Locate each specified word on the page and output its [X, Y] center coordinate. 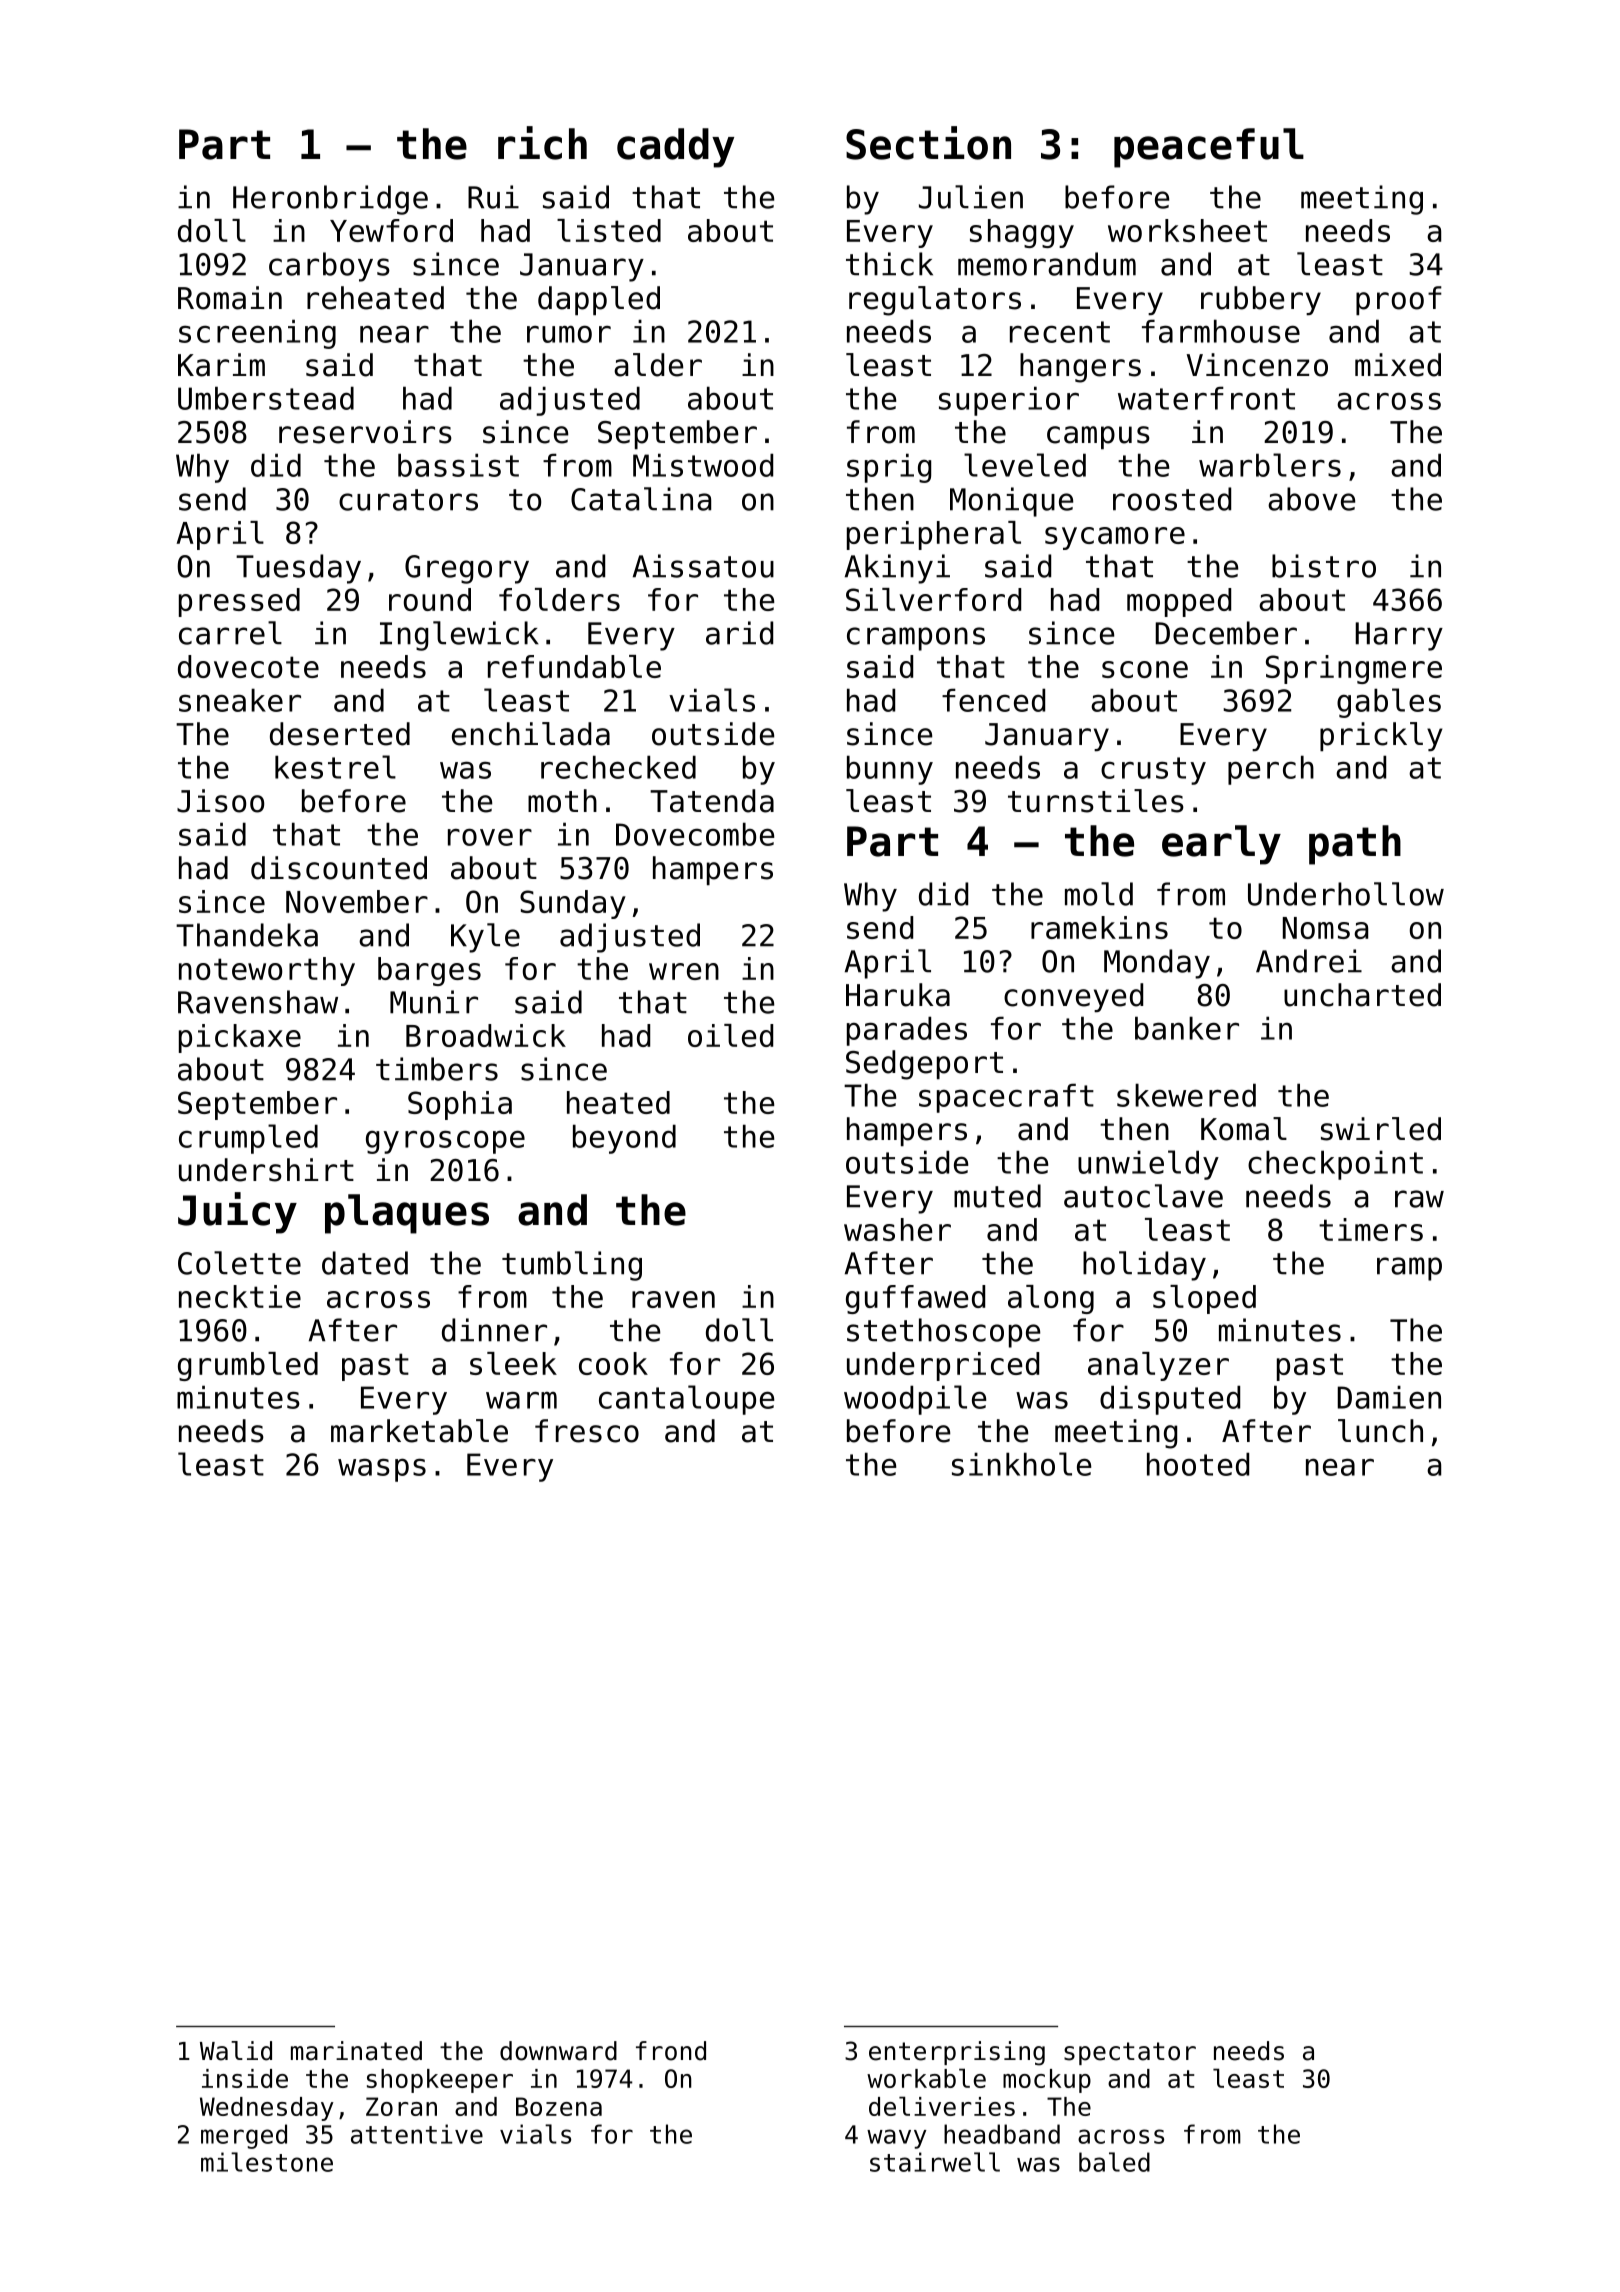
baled [1114, 2162]
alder [658, 365]
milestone [267, 2162]
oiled [730, 1035]
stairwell [935, 2162]
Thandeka [247, 935]
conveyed [1073, 997]
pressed [239, 602]
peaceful [1209, 148]
